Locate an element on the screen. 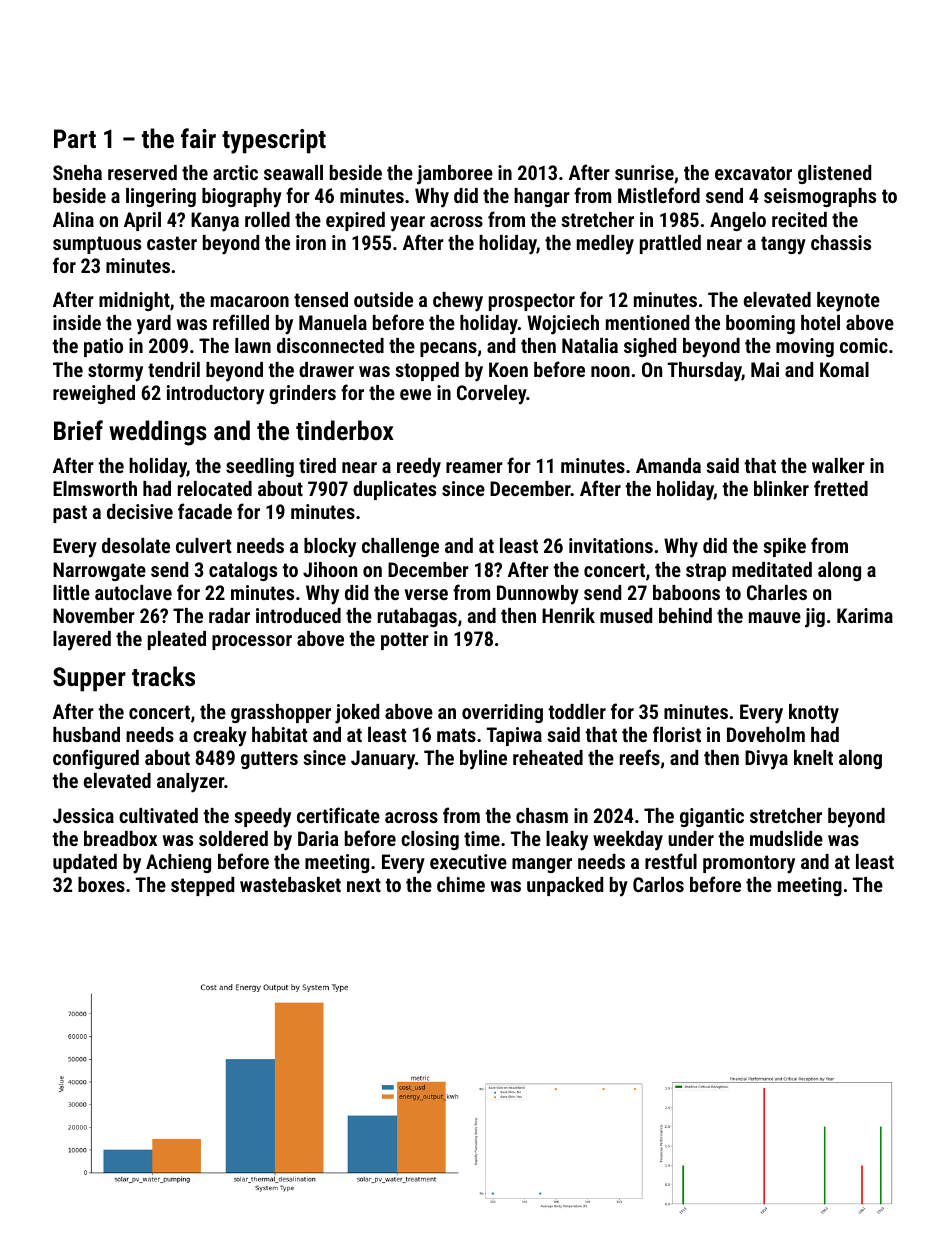  relocated is located at coordinates (215, 488).
